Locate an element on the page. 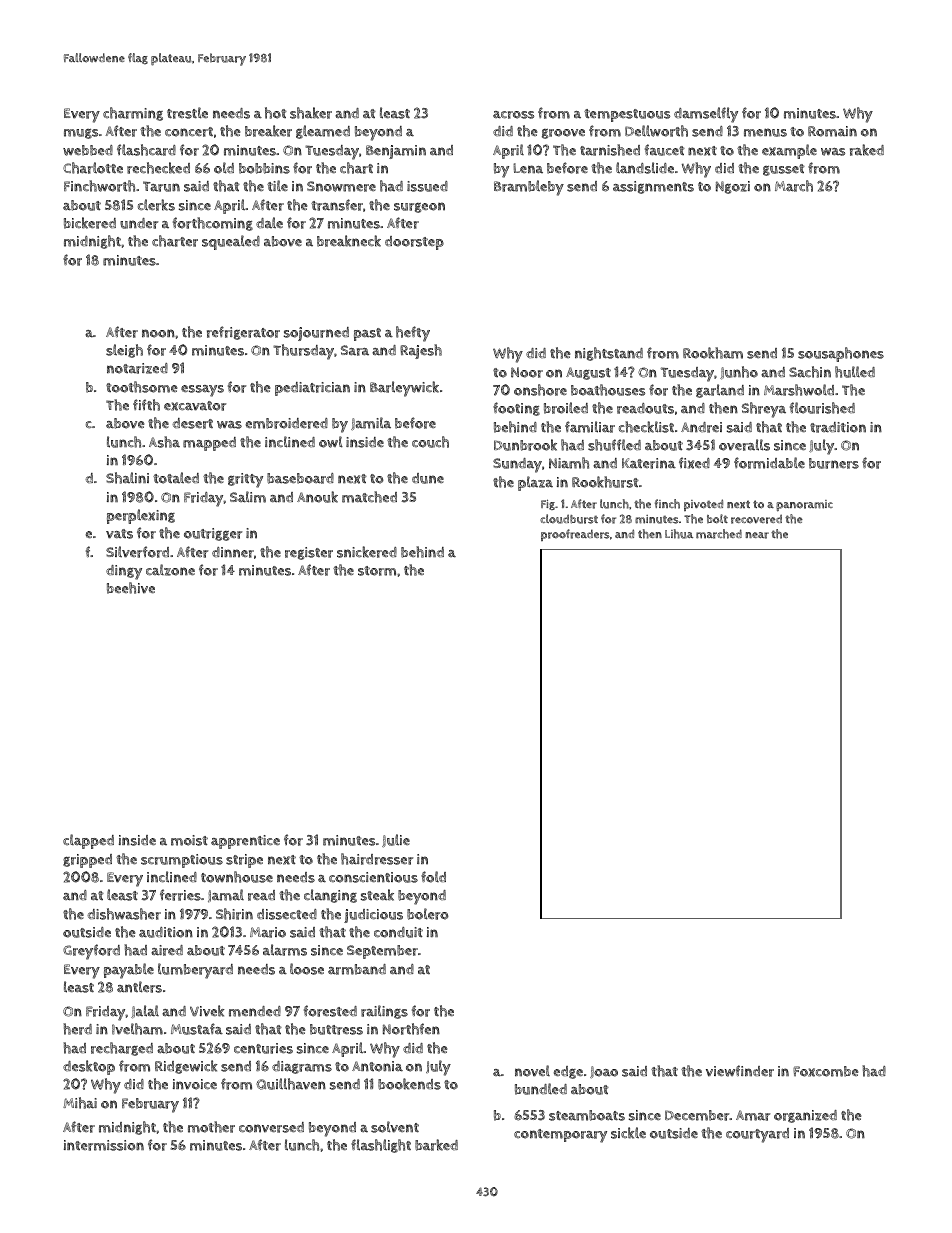 The image size is (952, 1233). calzone is located at coordinates (170, 570).
